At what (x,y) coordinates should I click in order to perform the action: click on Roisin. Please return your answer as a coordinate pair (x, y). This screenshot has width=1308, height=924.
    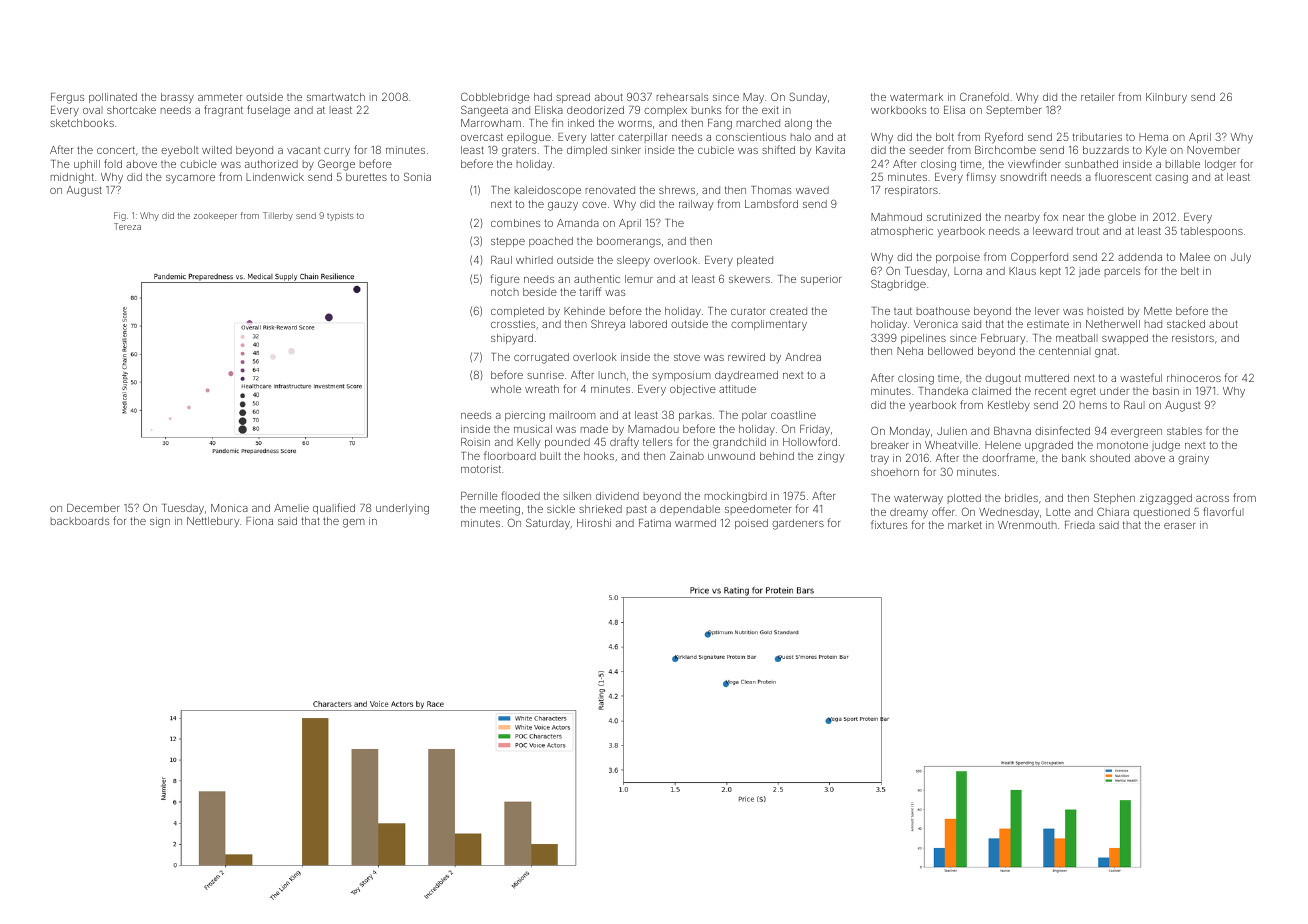
    Looking at the image, I should click on (475, 442).
